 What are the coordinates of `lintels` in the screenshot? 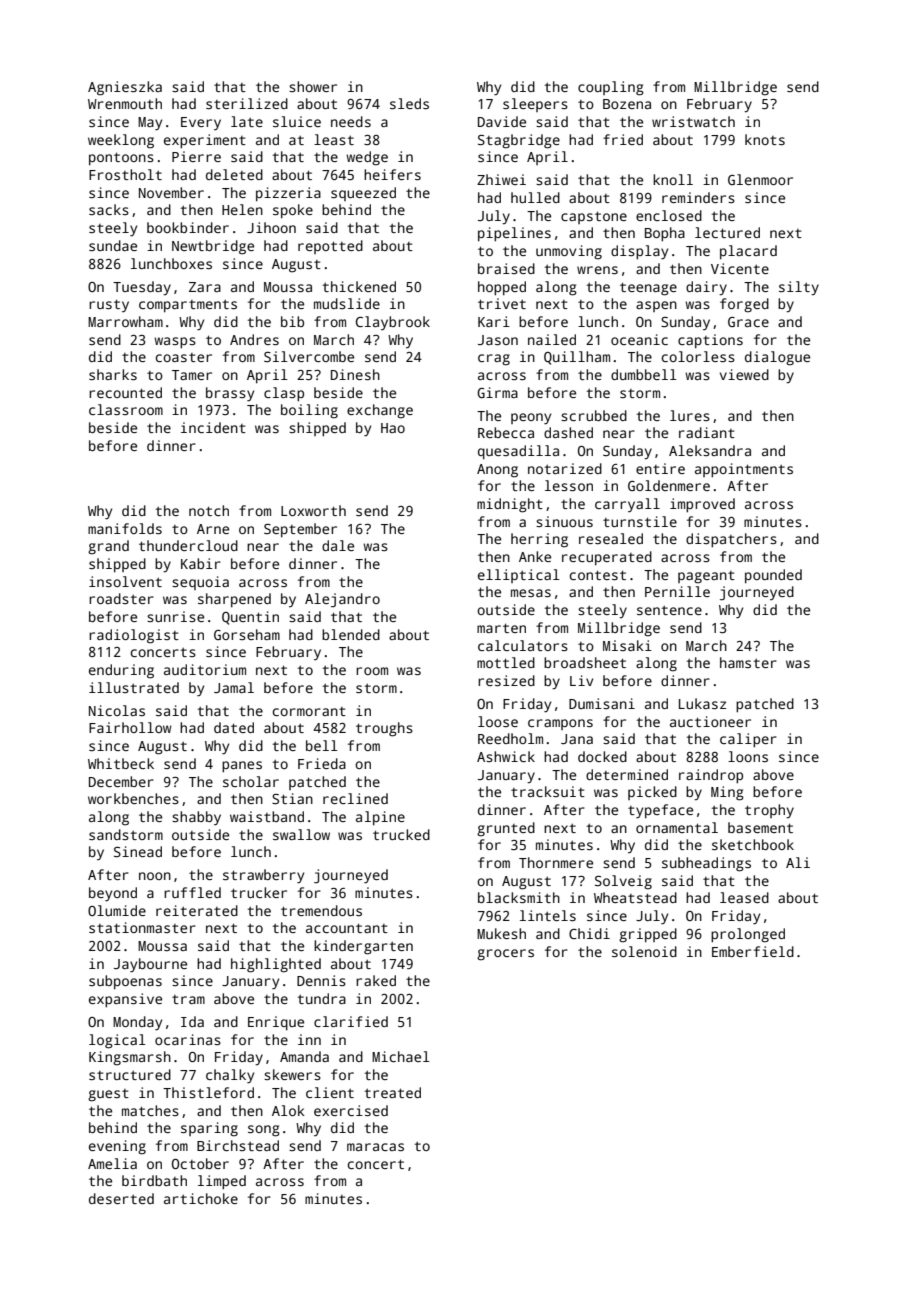 It's located at (548, 915).
